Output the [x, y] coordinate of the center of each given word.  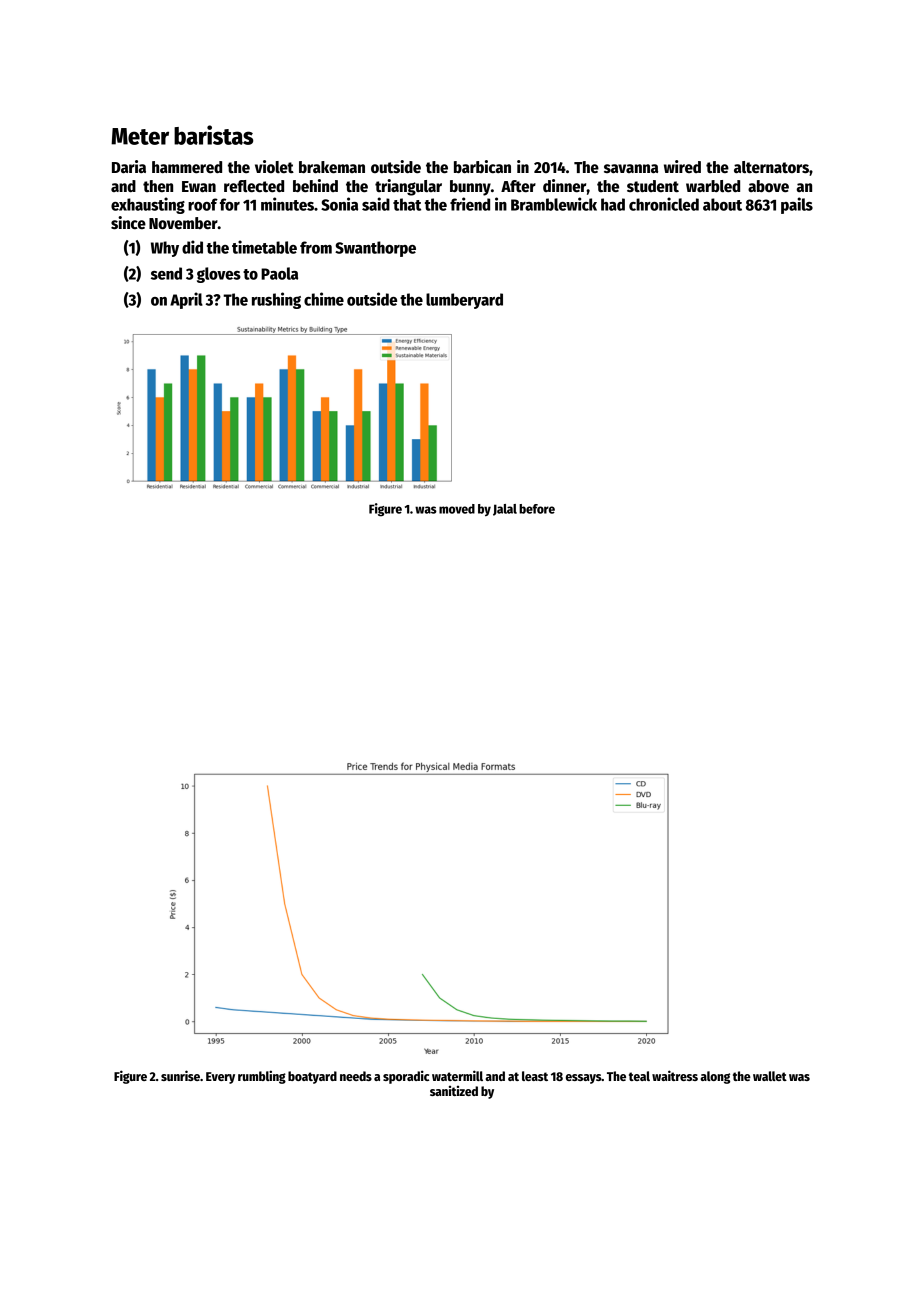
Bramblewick [554, 204]
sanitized [454, 1091]
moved [457, 509]
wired [682, 166]
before [537, 509]
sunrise [180, 1075]
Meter [140, 136]
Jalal [505, 510]
